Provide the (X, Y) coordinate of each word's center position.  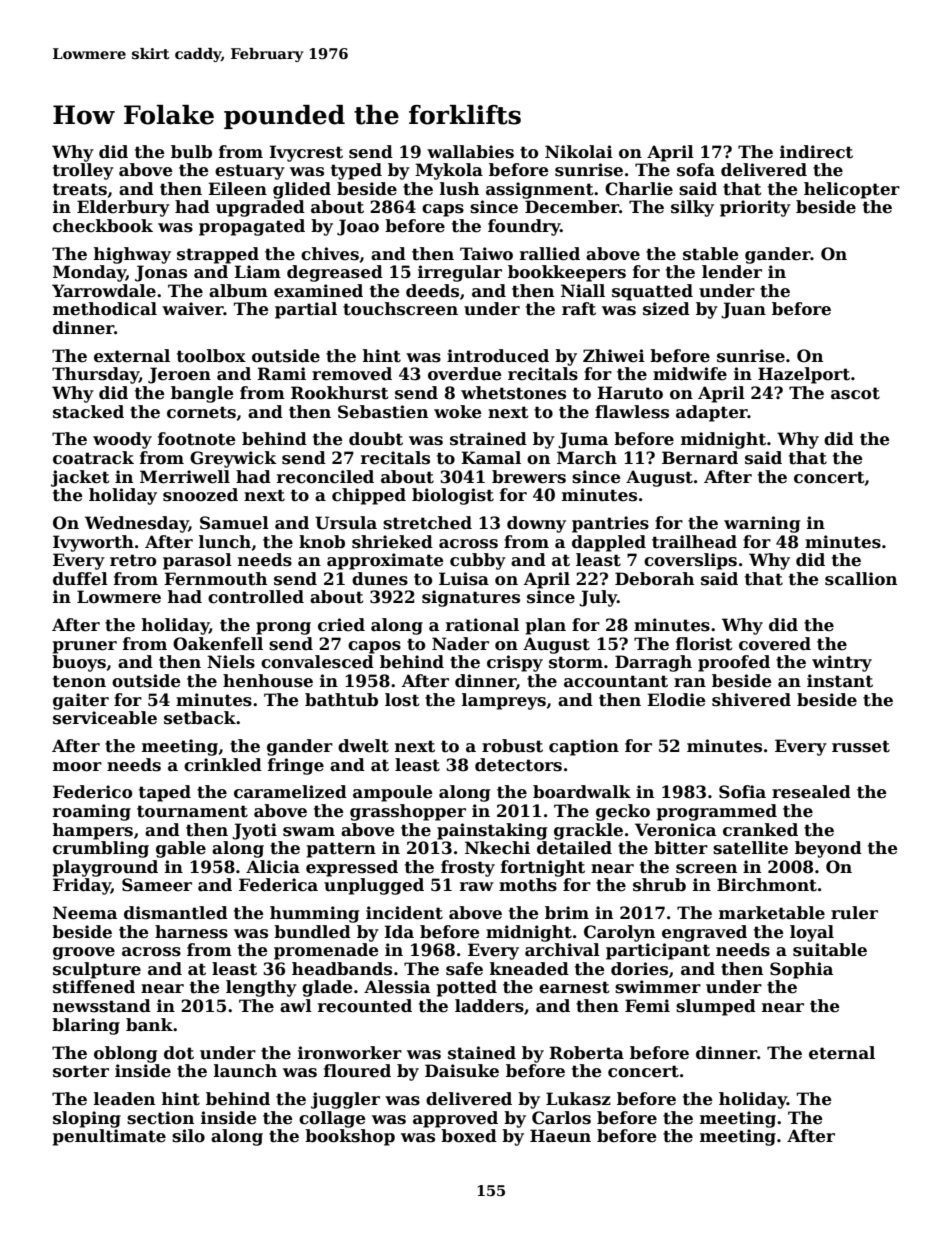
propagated (252, 227)
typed (356, 171)
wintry (842, 663)
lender (732, 272)
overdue (465, 374)
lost (402, 700)
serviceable (105, 718)
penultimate (109, 1137)
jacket (80, 478)
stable (711, 254)
